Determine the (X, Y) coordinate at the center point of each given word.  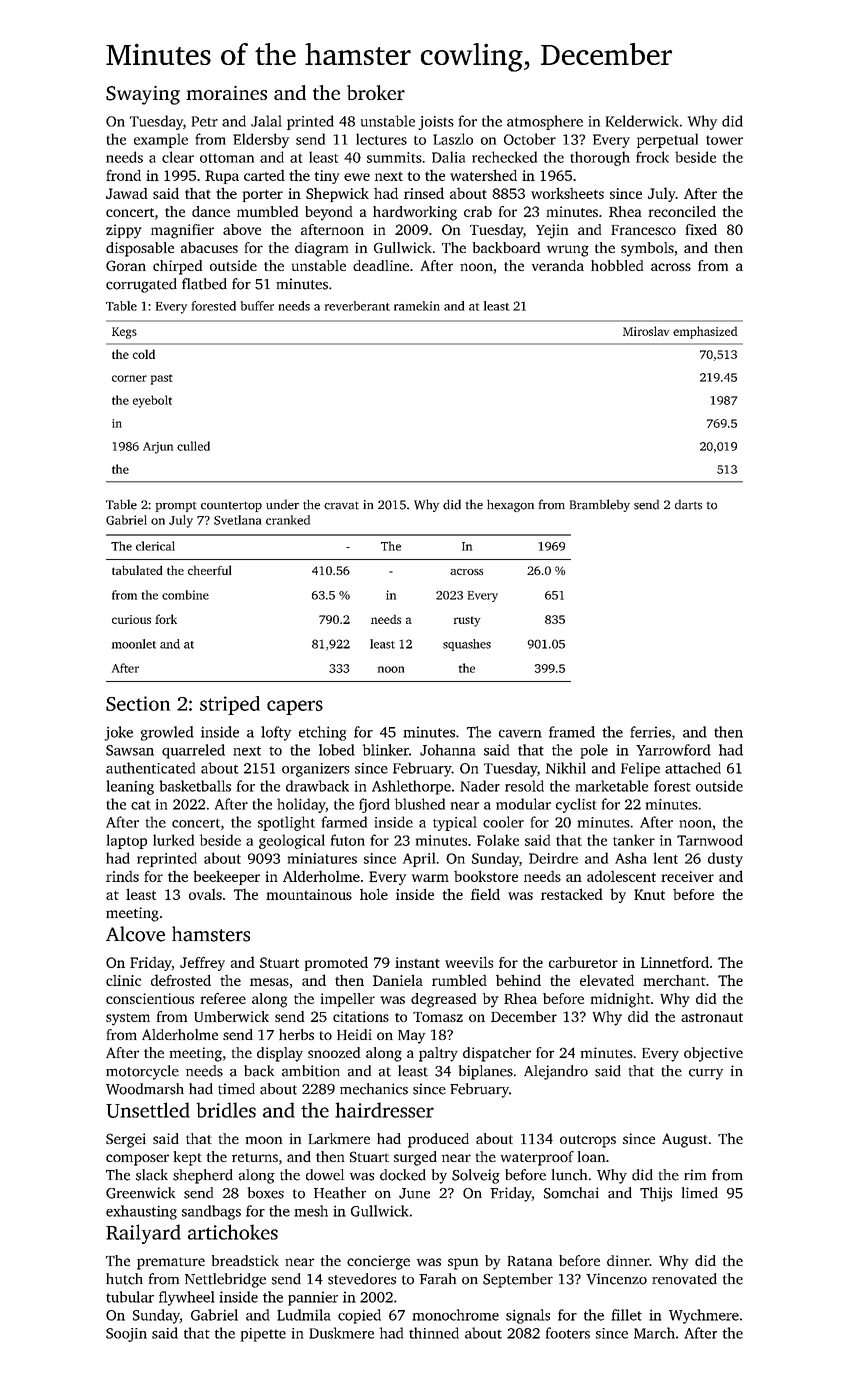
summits (394, 157)
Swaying (143, 95)
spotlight (286, 823)
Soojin (126, 1335)
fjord (374, 805)
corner (129, 378)
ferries (650, 732)
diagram (321, 249)
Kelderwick (642, 121)
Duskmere (341, 1333)
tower (724, 140)
